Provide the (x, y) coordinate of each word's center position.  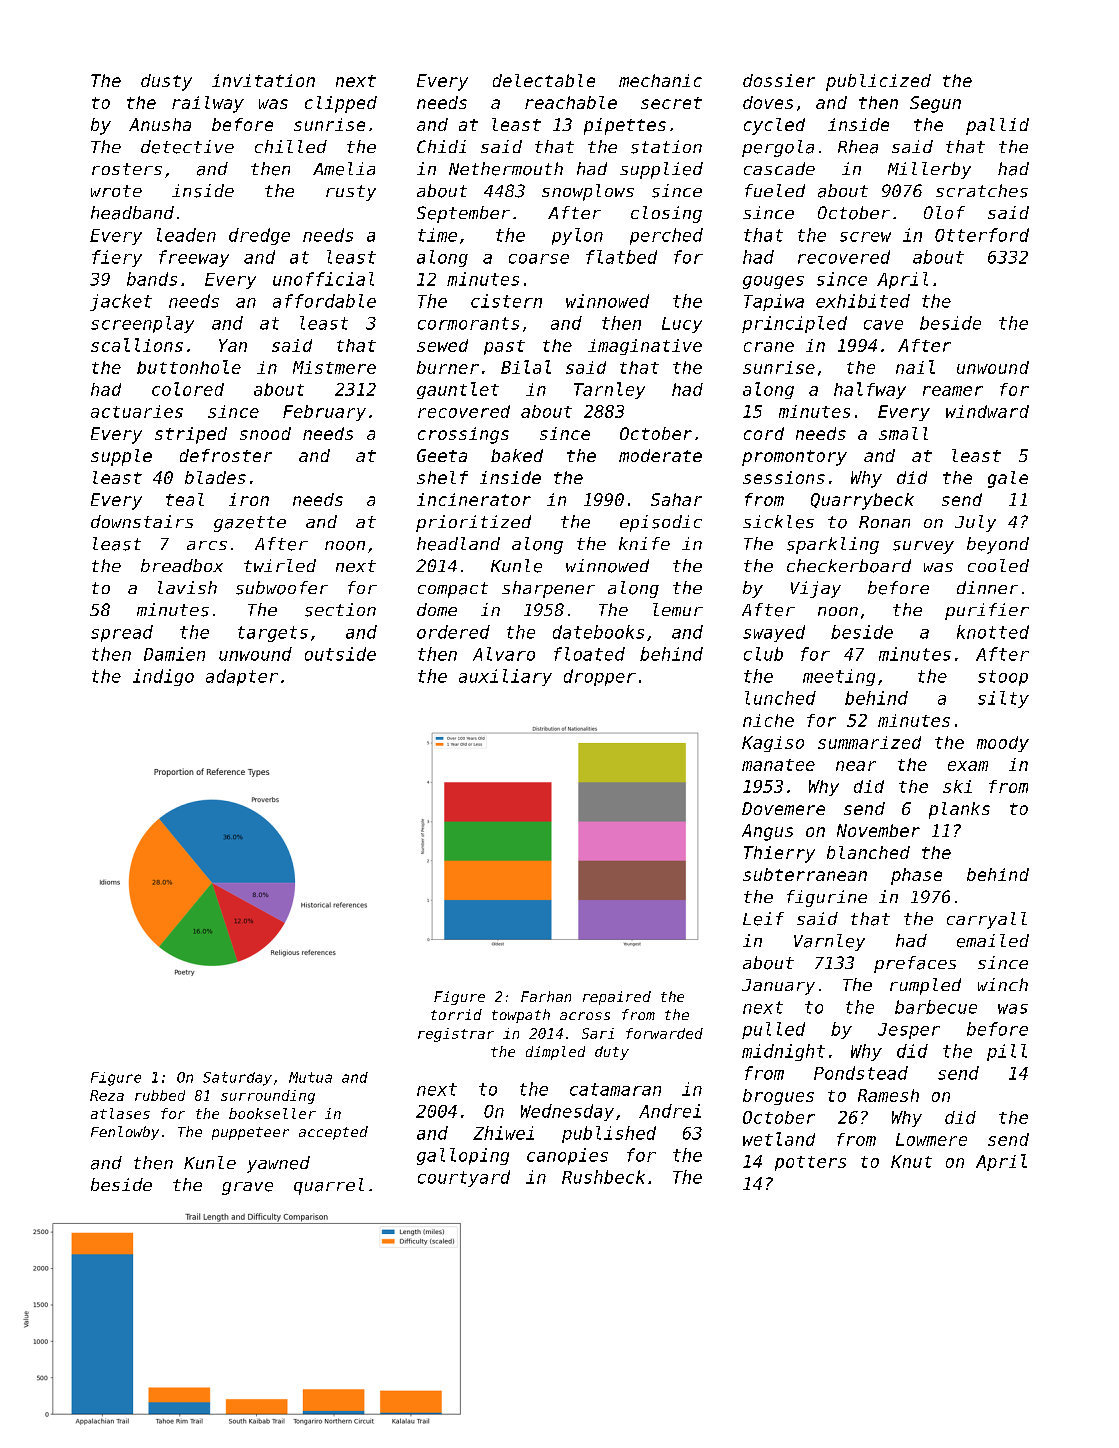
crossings (463, 435)
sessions (784, 477)
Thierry (779, 854)
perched (666, 236)
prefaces (915, 964)
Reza (107, 1095)
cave (883, 325)
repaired (617, 998)
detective (187, 147)
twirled (280, 565)
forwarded (664, 1033)
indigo (163, 677)
